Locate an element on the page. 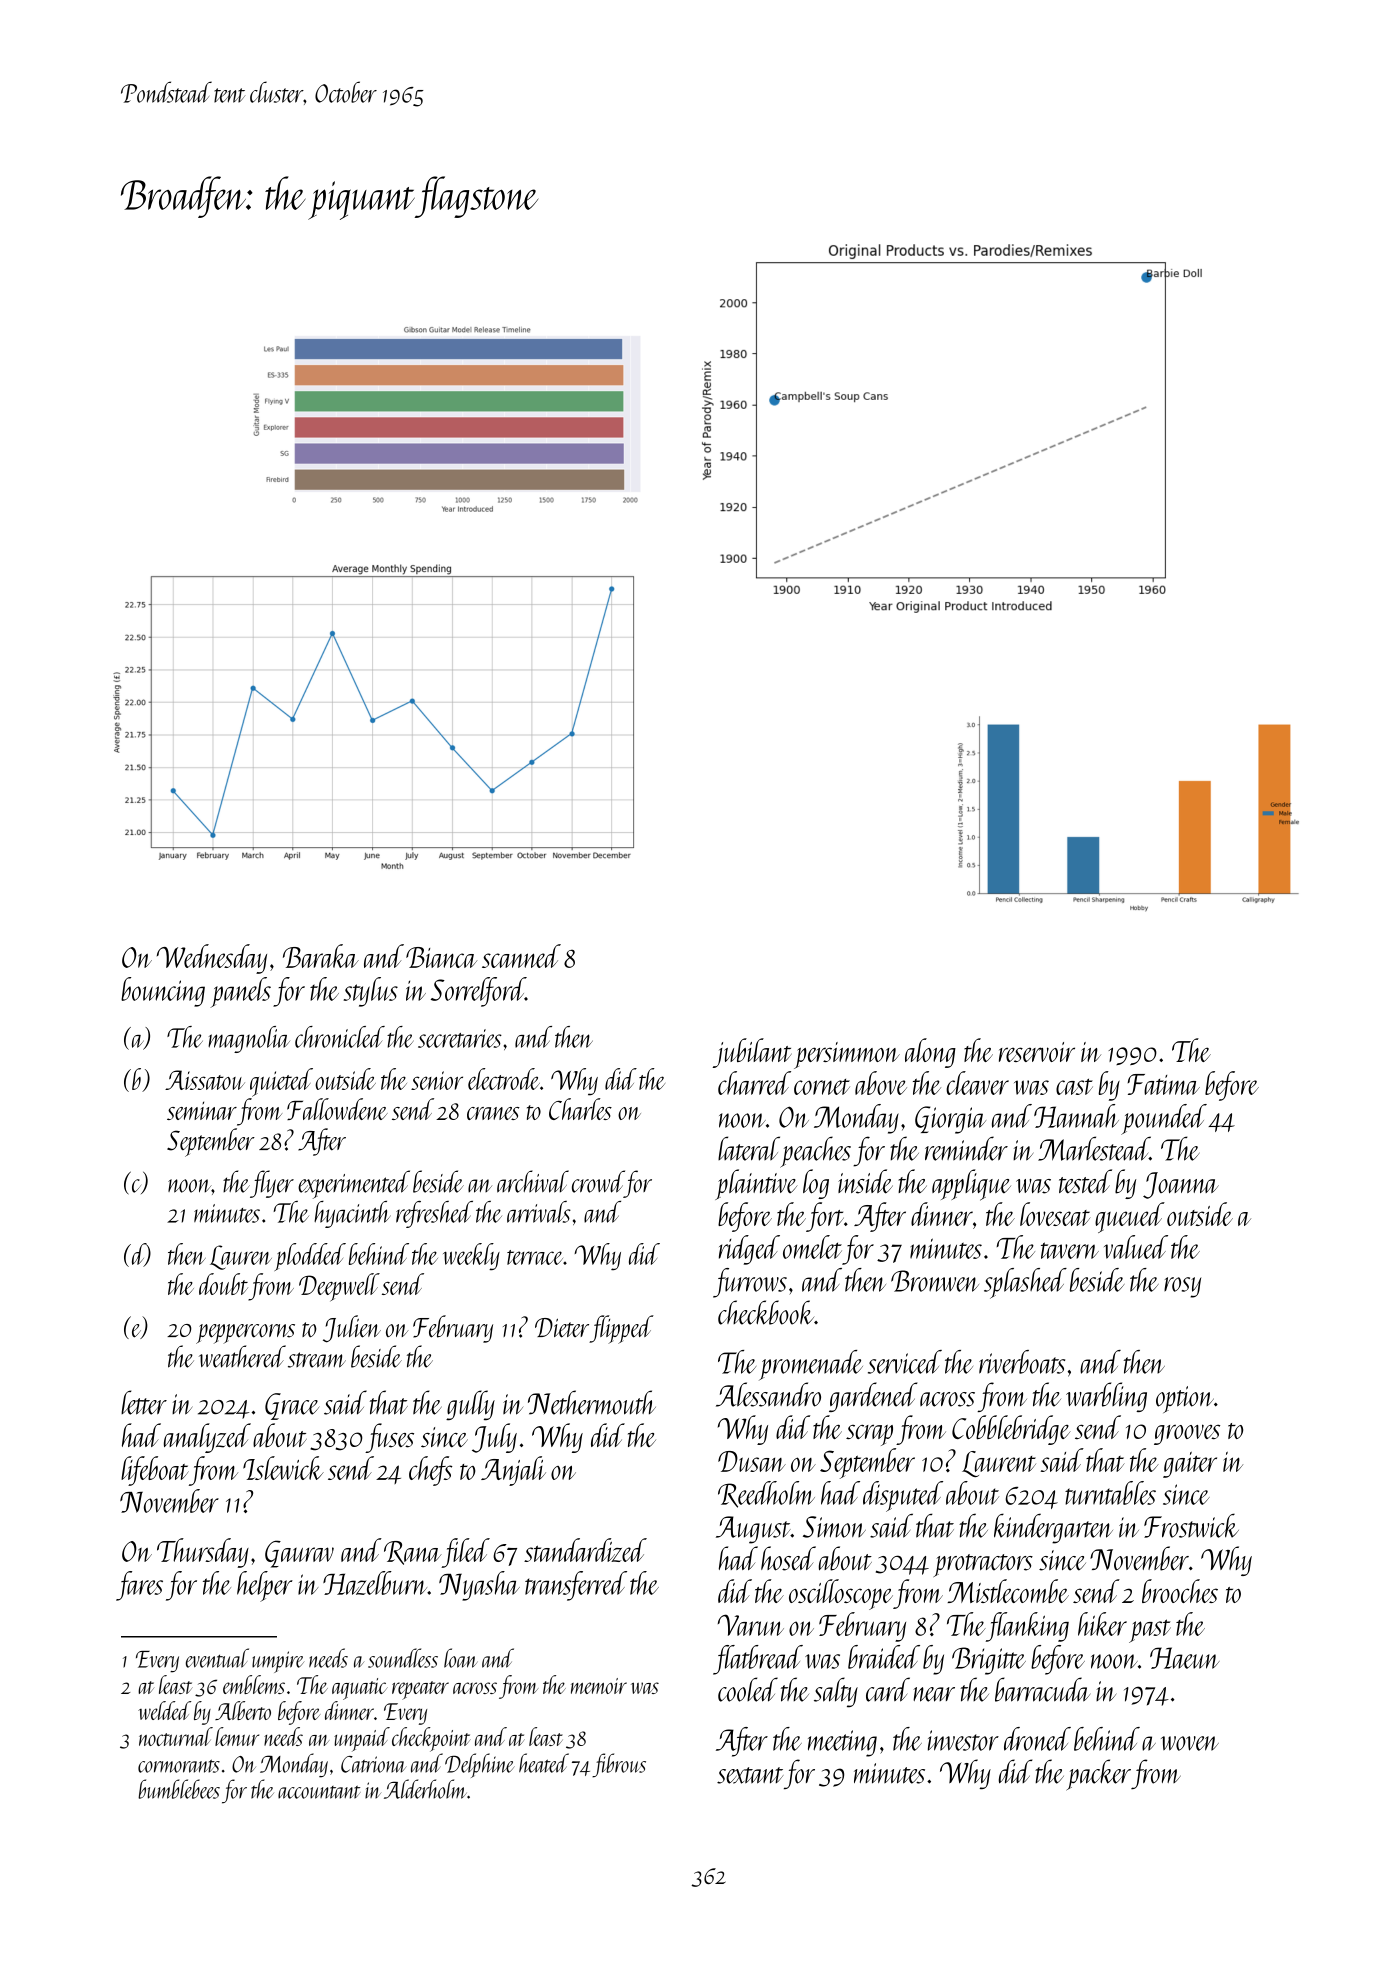  flanking is located at coordinates (1027, 1627).
